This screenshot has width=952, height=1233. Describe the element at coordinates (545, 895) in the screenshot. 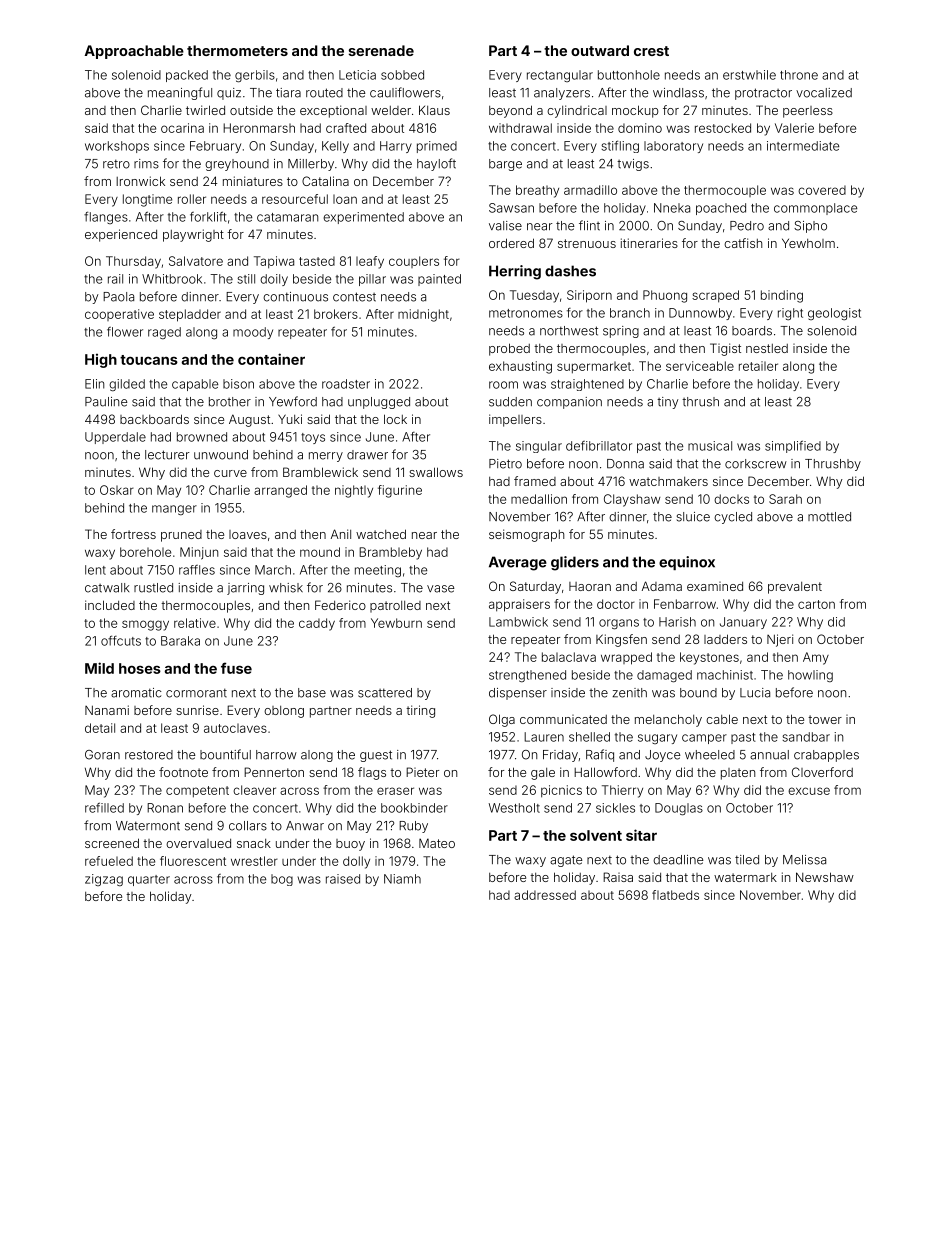

I see `addressed` at that location.
